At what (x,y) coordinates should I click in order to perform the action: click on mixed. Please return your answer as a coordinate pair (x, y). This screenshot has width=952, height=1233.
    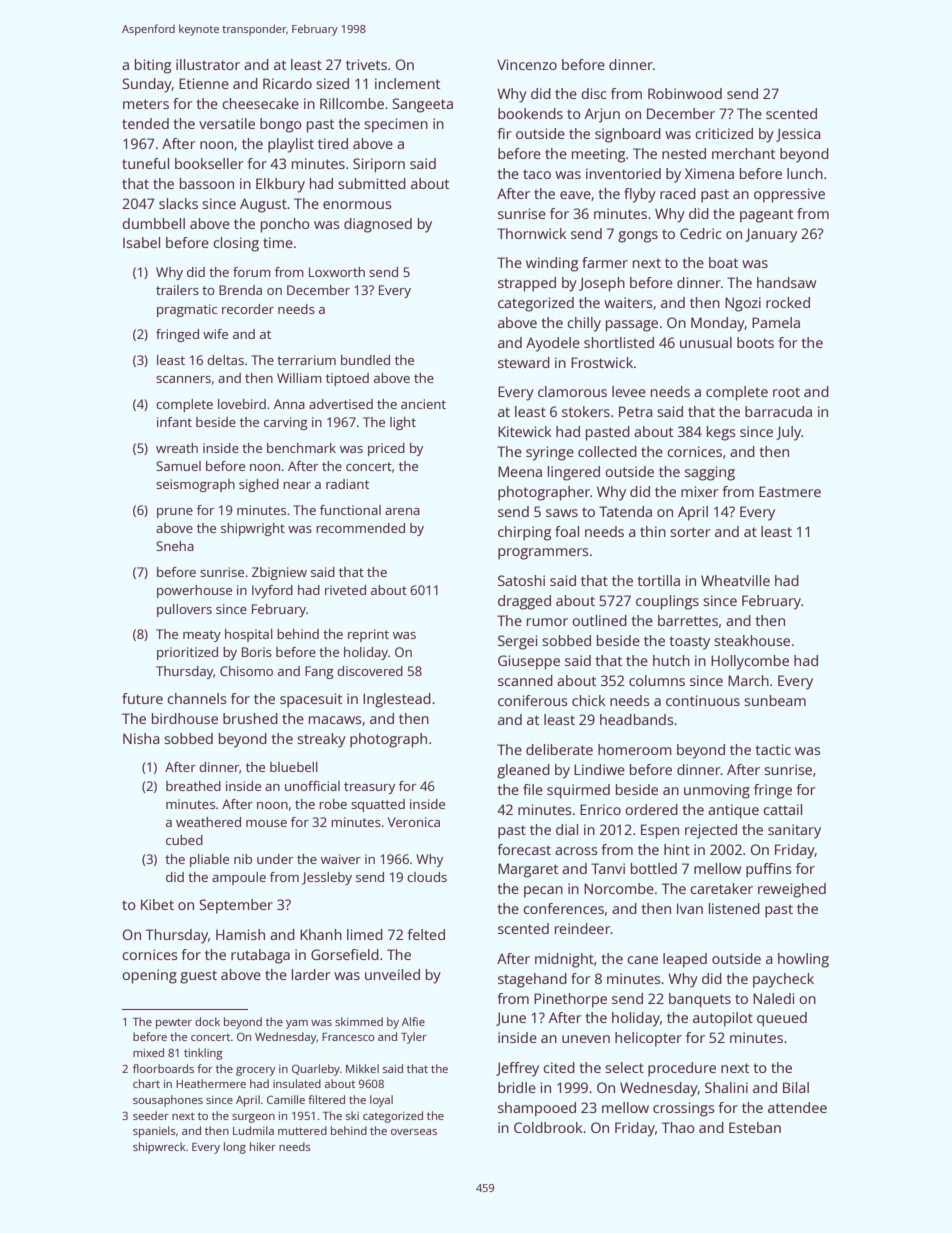
    Looking at the image, I should click on (148, 1052).
